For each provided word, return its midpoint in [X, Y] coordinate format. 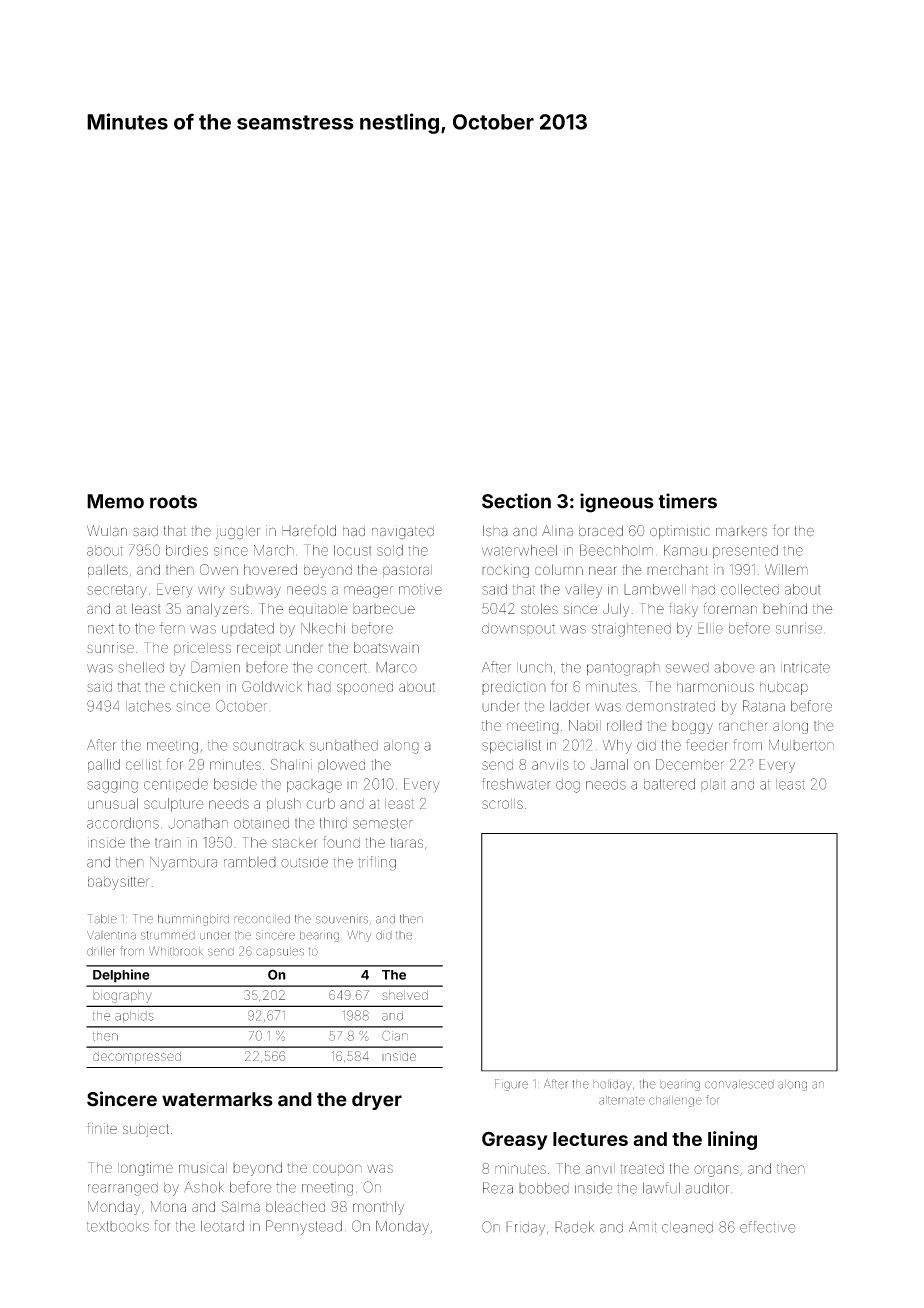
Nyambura [183, 863]
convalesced [739, 1084]
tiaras [406, 843]
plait [713, 785]
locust [352, 550]
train [168, 842]
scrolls [502, 803]
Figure [511, 1085]
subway [255, 591]
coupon [337, 1170]
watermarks [217, 1099]
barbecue [384, 609]
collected [750, 589]
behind [785, 608]
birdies [187, 550]
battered [669, 784]
